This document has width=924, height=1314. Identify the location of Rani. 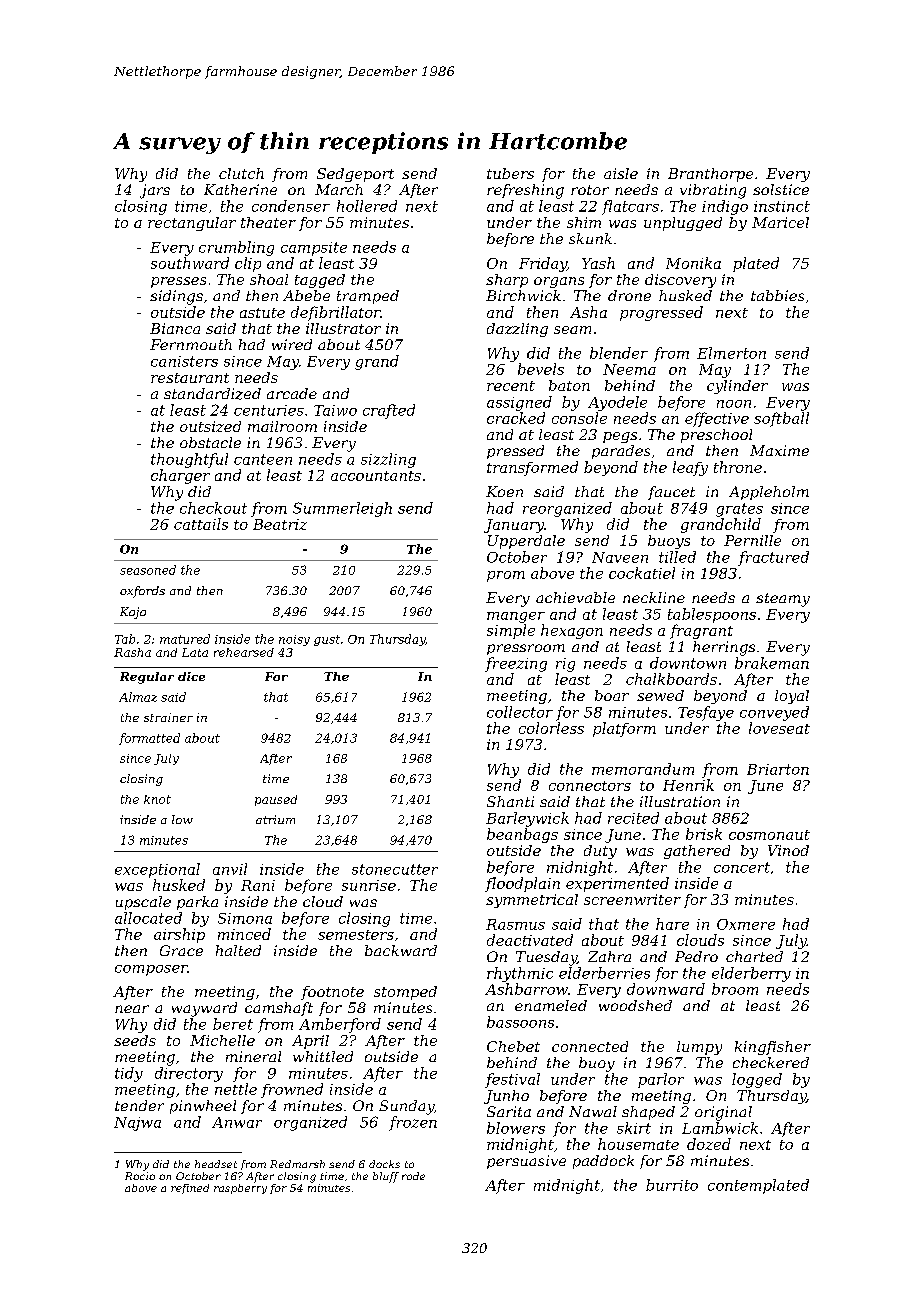
(258, 885).
